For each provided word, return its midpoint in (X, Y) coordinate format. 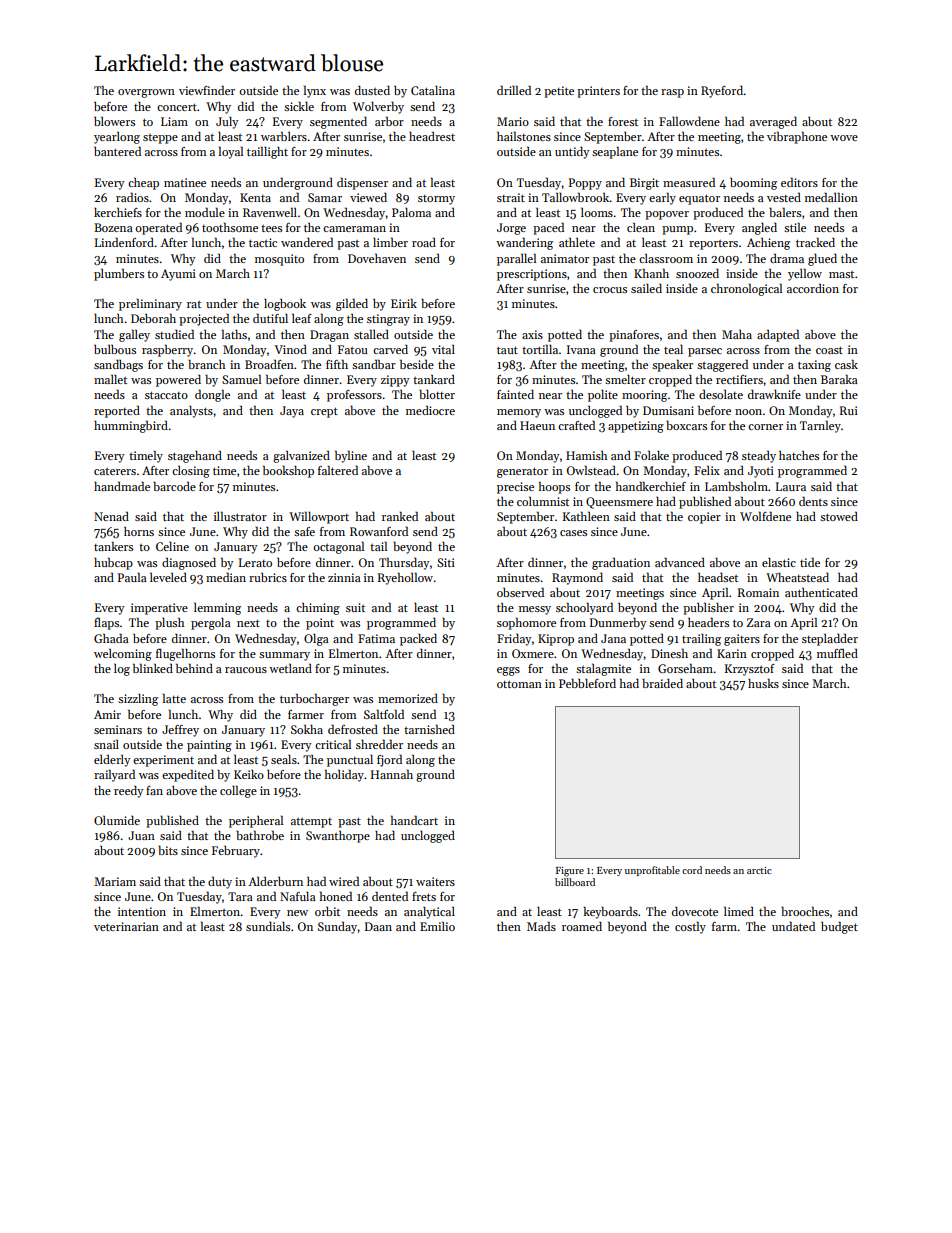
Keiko (249, 774)
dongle (212, 395)
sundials (268, 926)
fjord (389, 760)
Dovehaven (377, 258)
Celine (172, 546)
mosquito (279, 260)
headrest (432, 136)
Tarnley (820, 426)
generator (522, 472)
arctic (759, 870)
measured (689, 182)
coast (829, 350)
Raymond (577, 579)
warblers (284, 136)
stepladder (830, 639)
